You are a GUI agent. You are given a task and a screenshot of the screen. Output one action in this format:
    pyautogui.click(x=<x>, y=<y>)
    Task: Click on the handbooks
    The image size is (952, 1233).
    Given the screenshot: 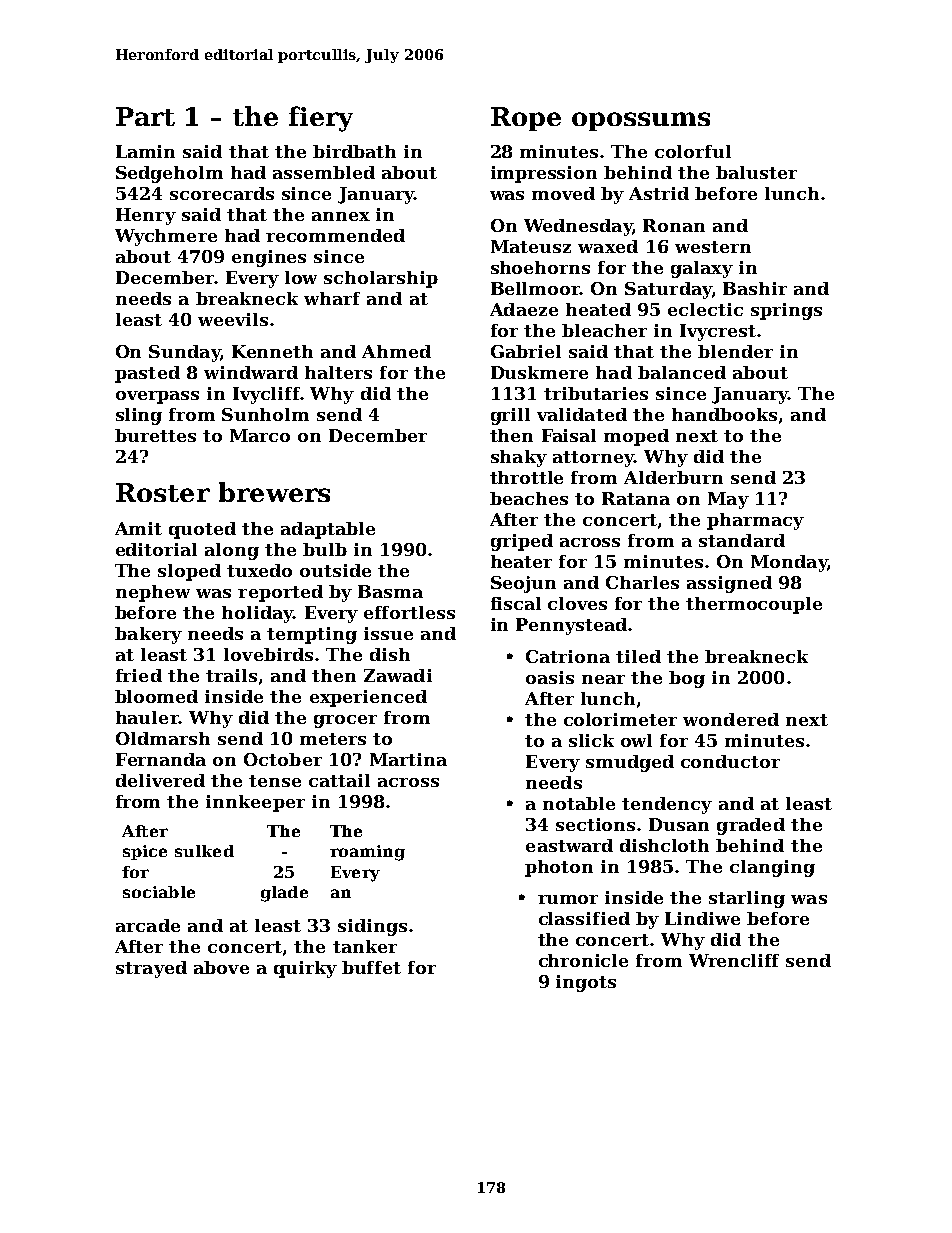 What is the action you would take?
    pyautogui.click(x=724, y=414)
